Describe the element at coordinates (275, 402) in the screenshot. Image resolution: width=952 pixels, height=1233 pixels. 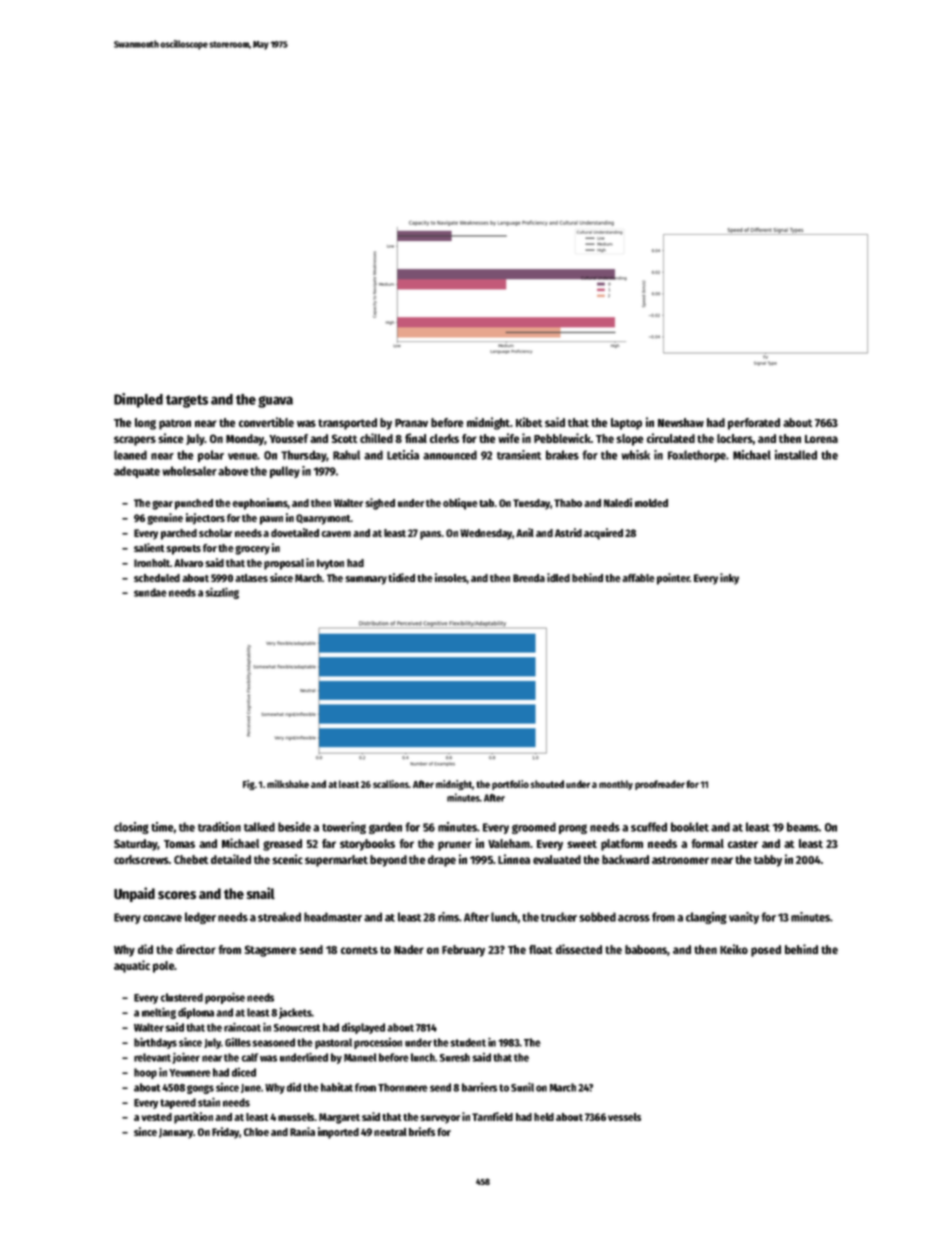
I see `guava` at that location.
